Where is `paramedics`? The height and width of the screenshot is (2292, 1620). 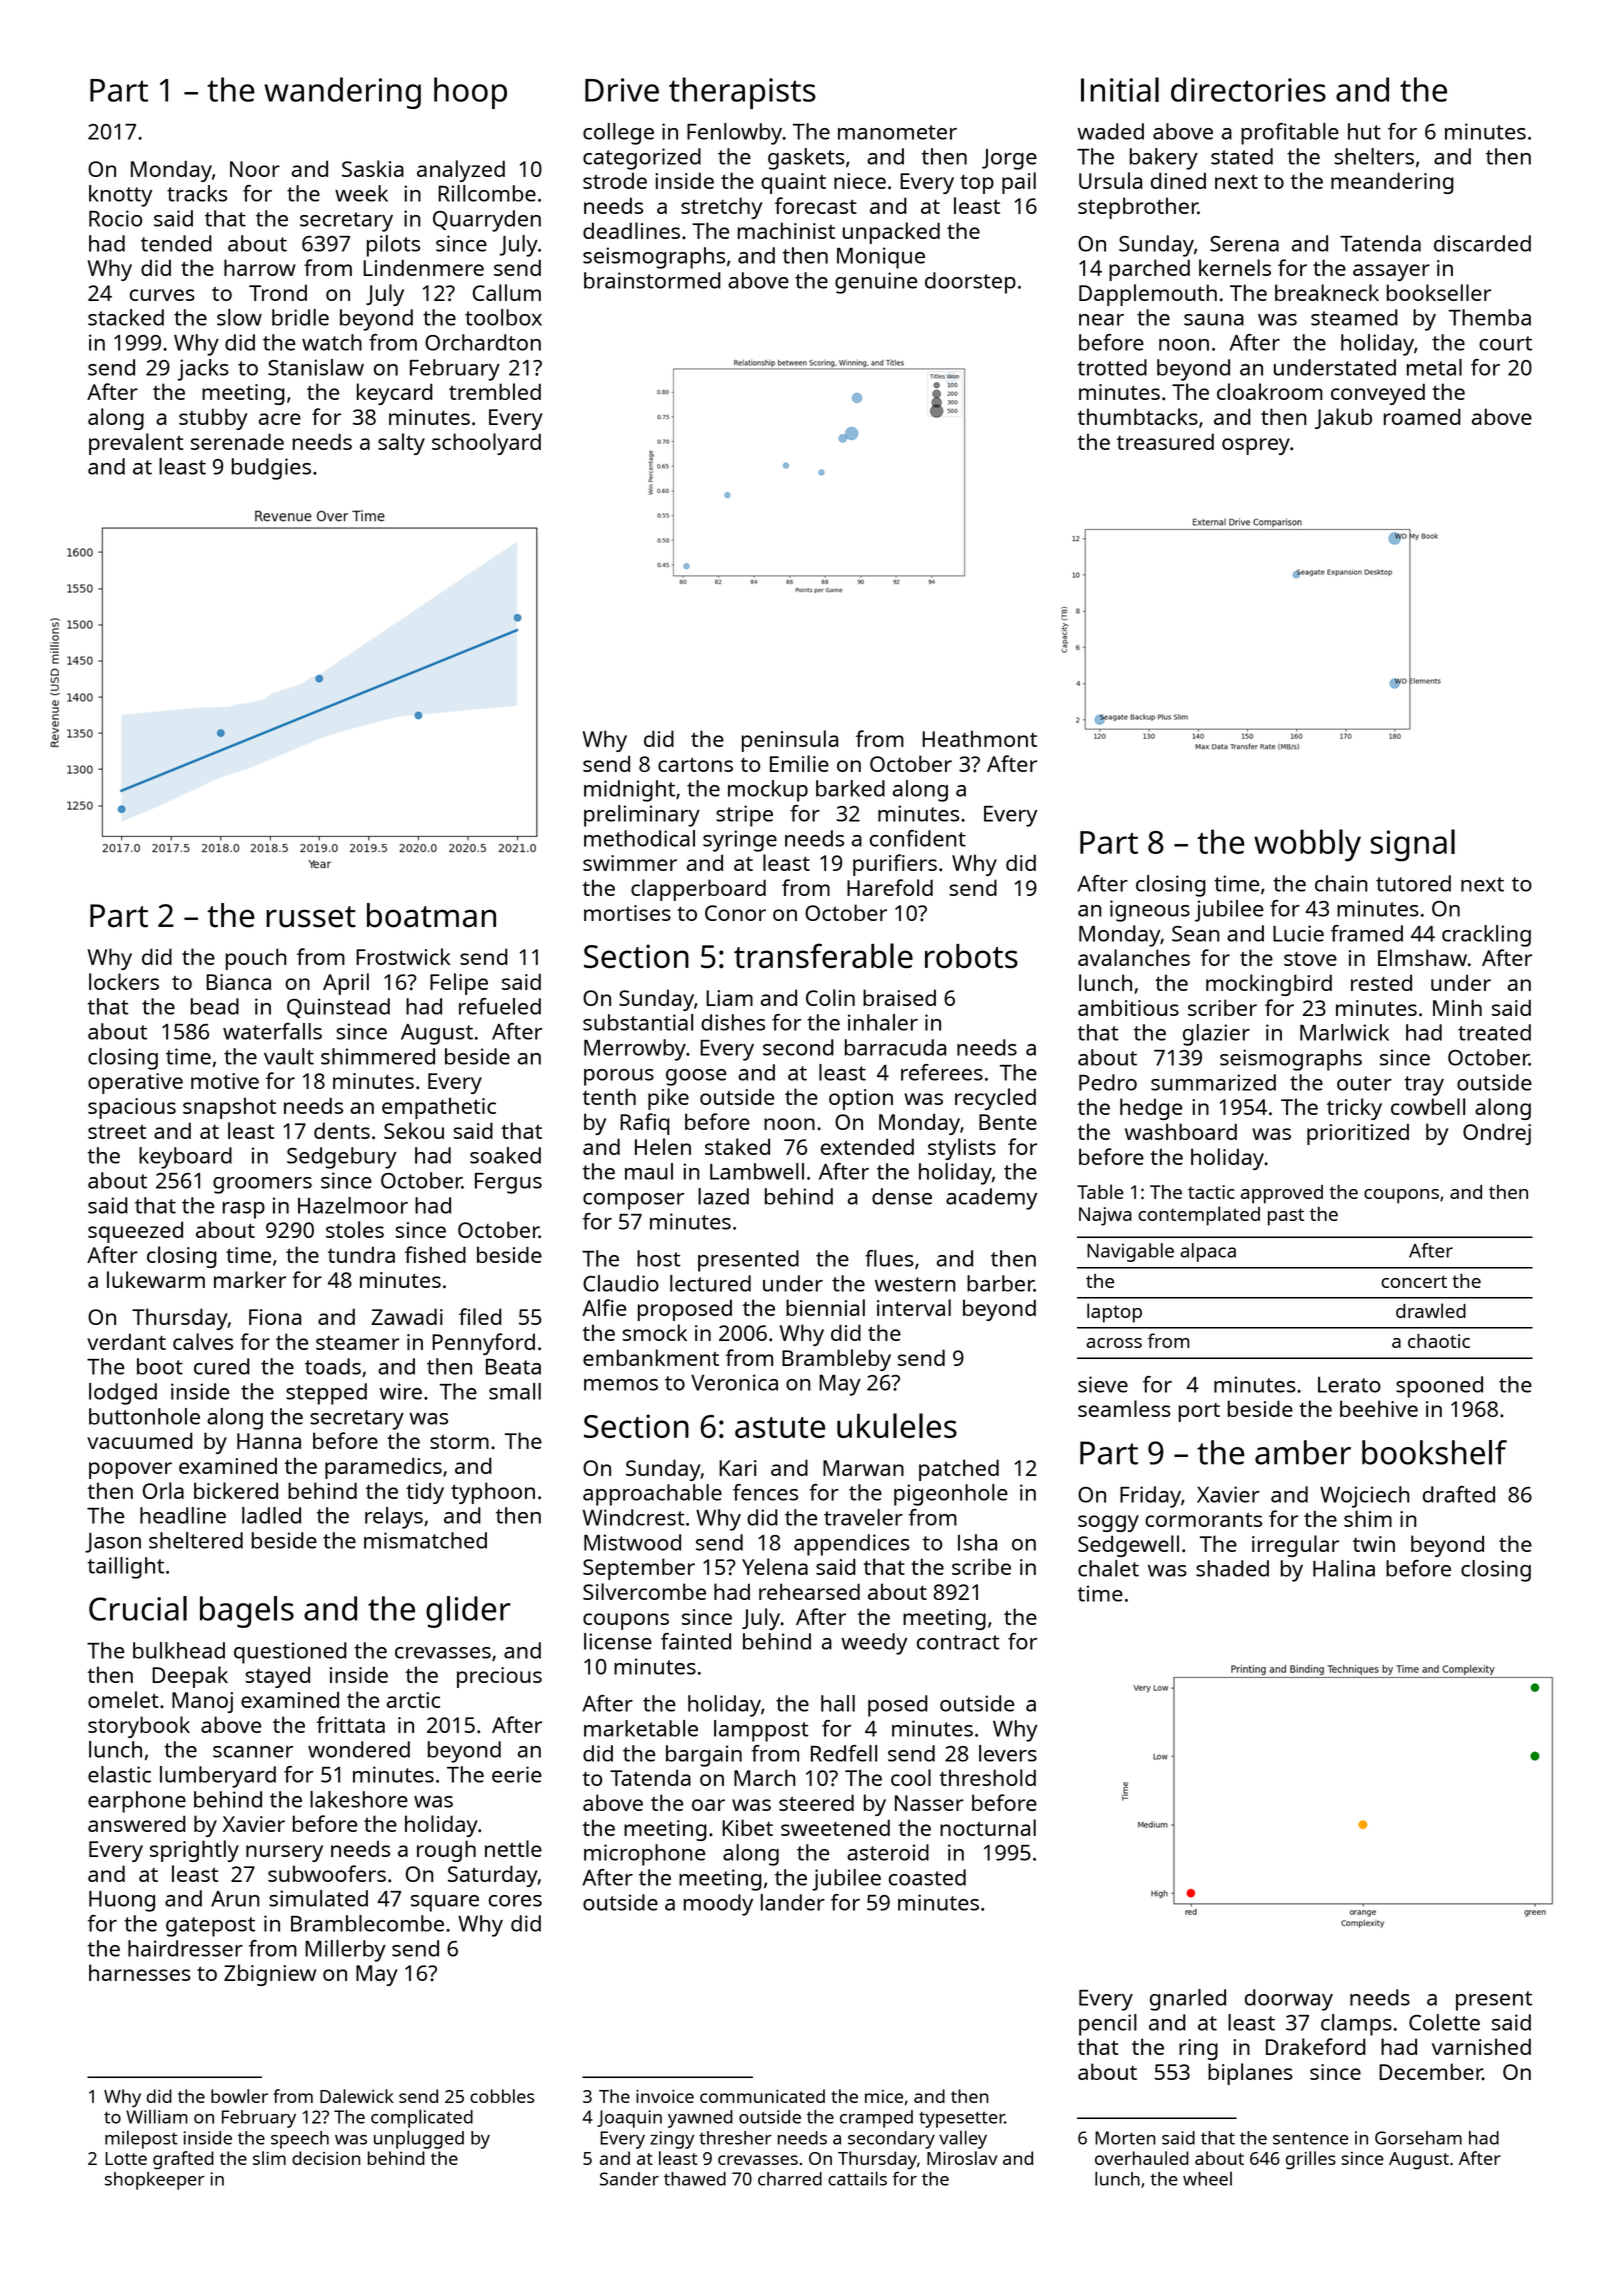
paramedics is located at coordinates (383, 1468).
